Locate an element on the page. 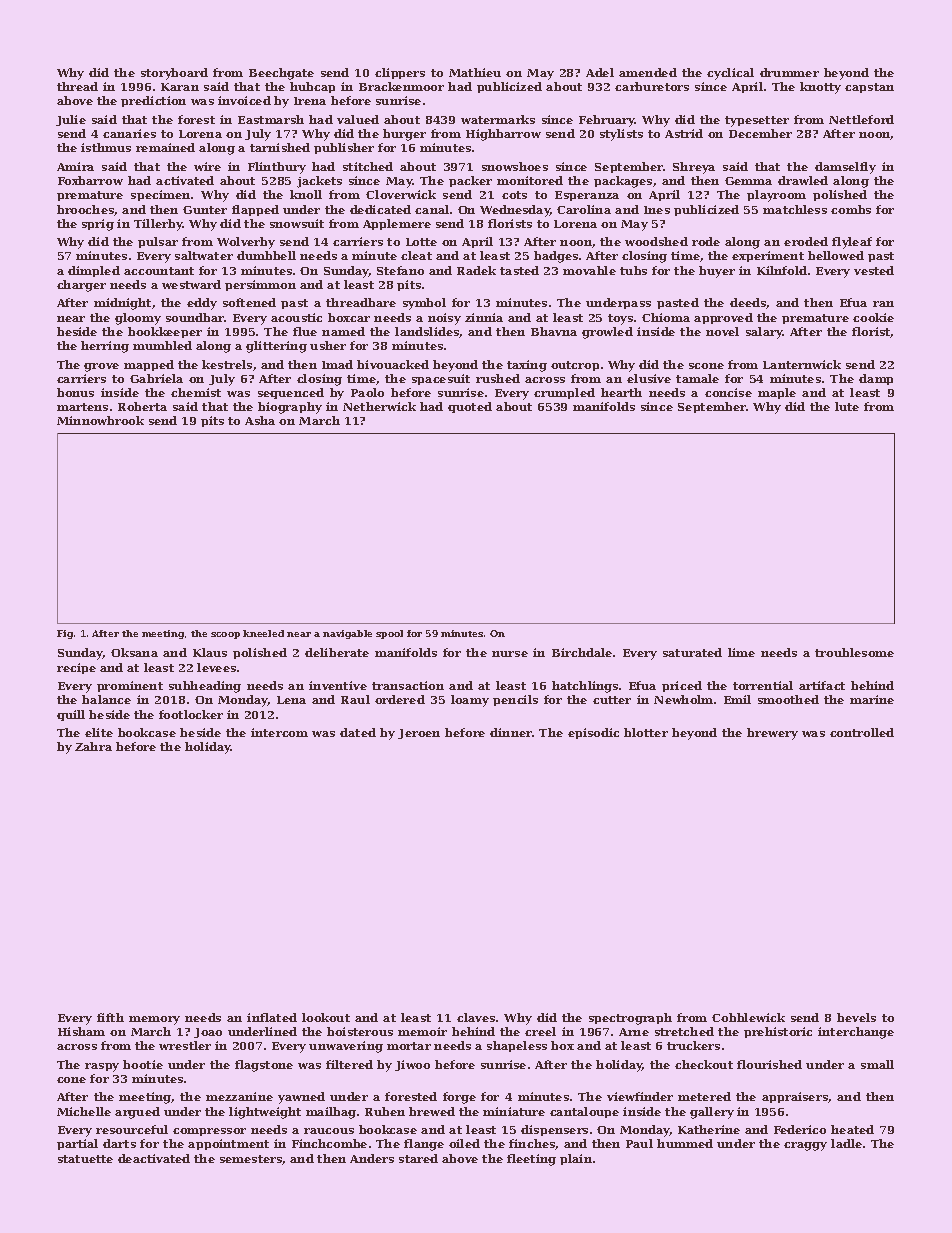  Birchdale is located at coordinates (582, 652).
